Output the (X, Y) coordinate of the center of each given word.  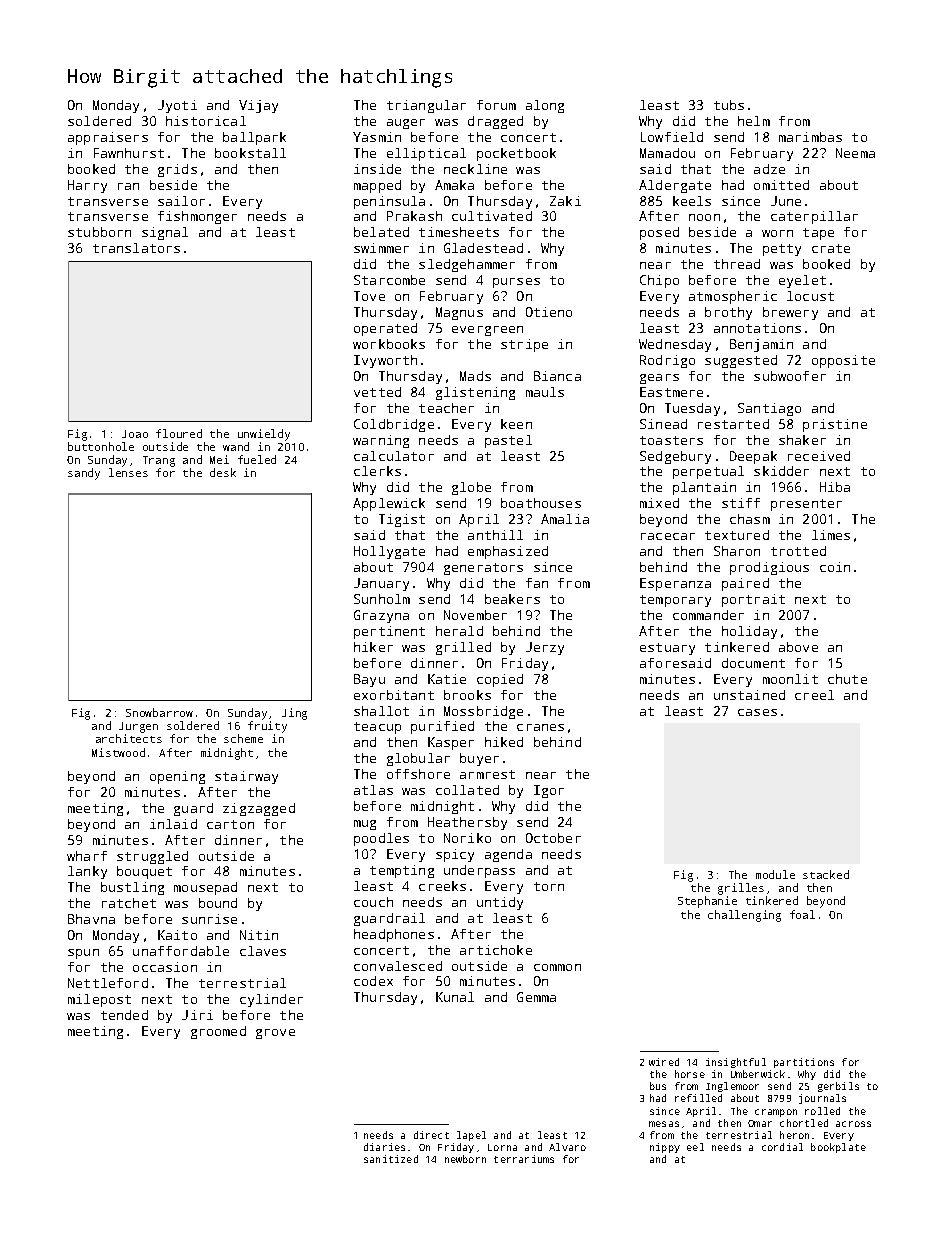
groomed (218, 1032)
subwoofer (790, 376)
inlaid (173, 824)
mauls (545, 392)
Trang (159, 461)
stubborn (99, 232)
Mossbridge (483, 712)
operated (385, 329)
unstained (749, 695)
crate (831, 248)
